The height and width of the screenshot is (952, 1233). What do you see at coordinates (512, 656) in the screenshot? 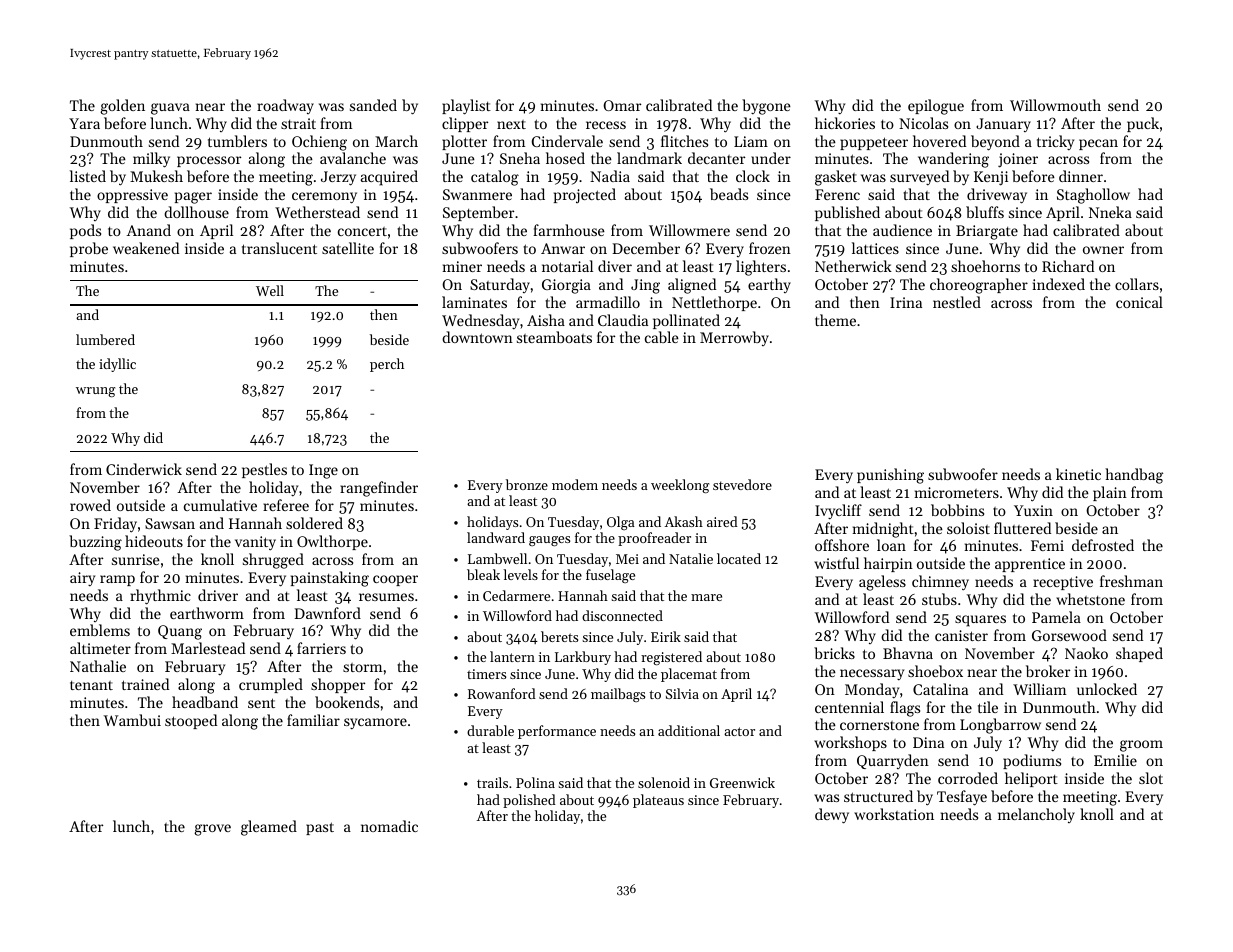
I see `lantern` at bounding box center [512, 656].
